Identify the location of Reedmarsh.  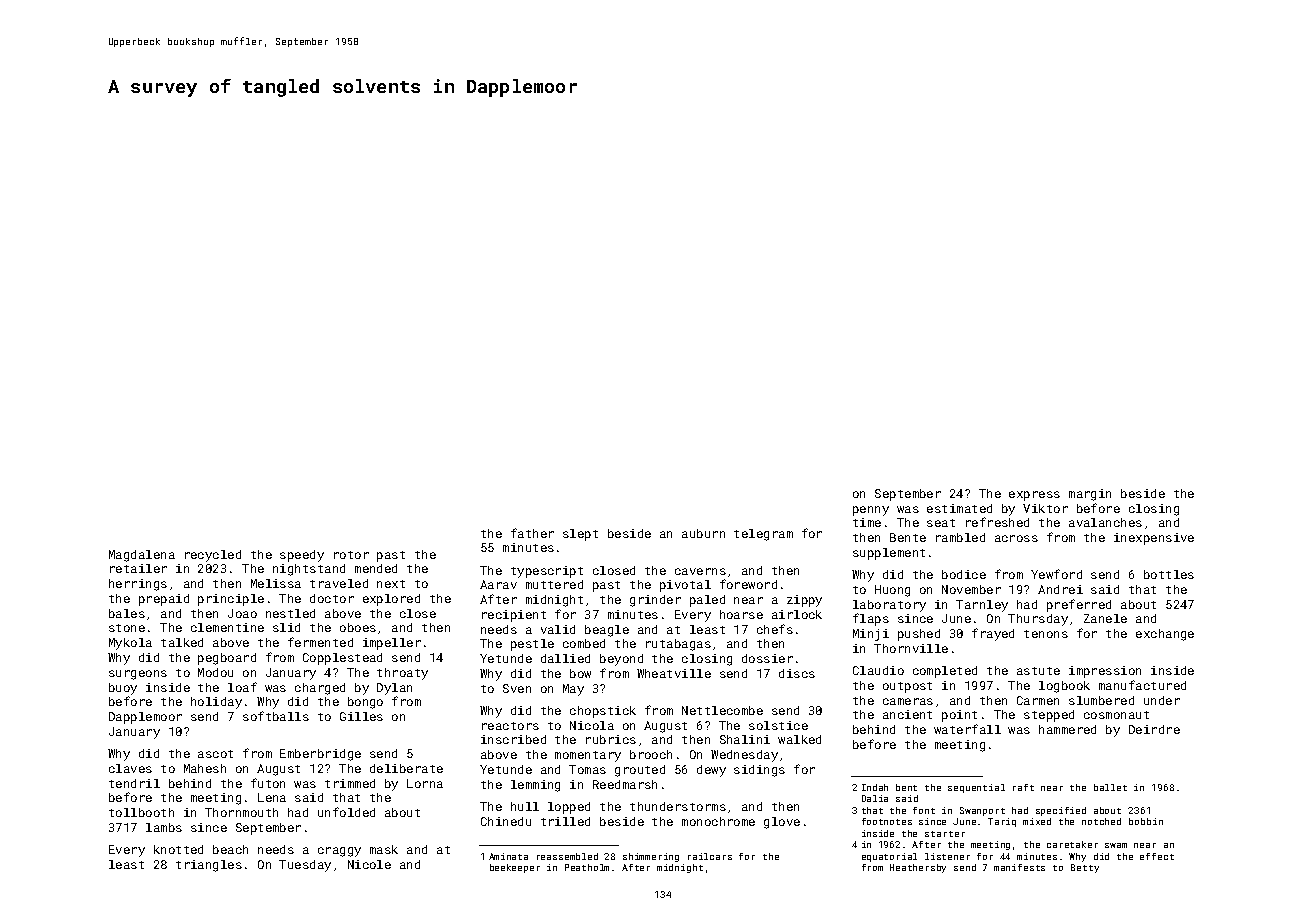
(625, 784).
